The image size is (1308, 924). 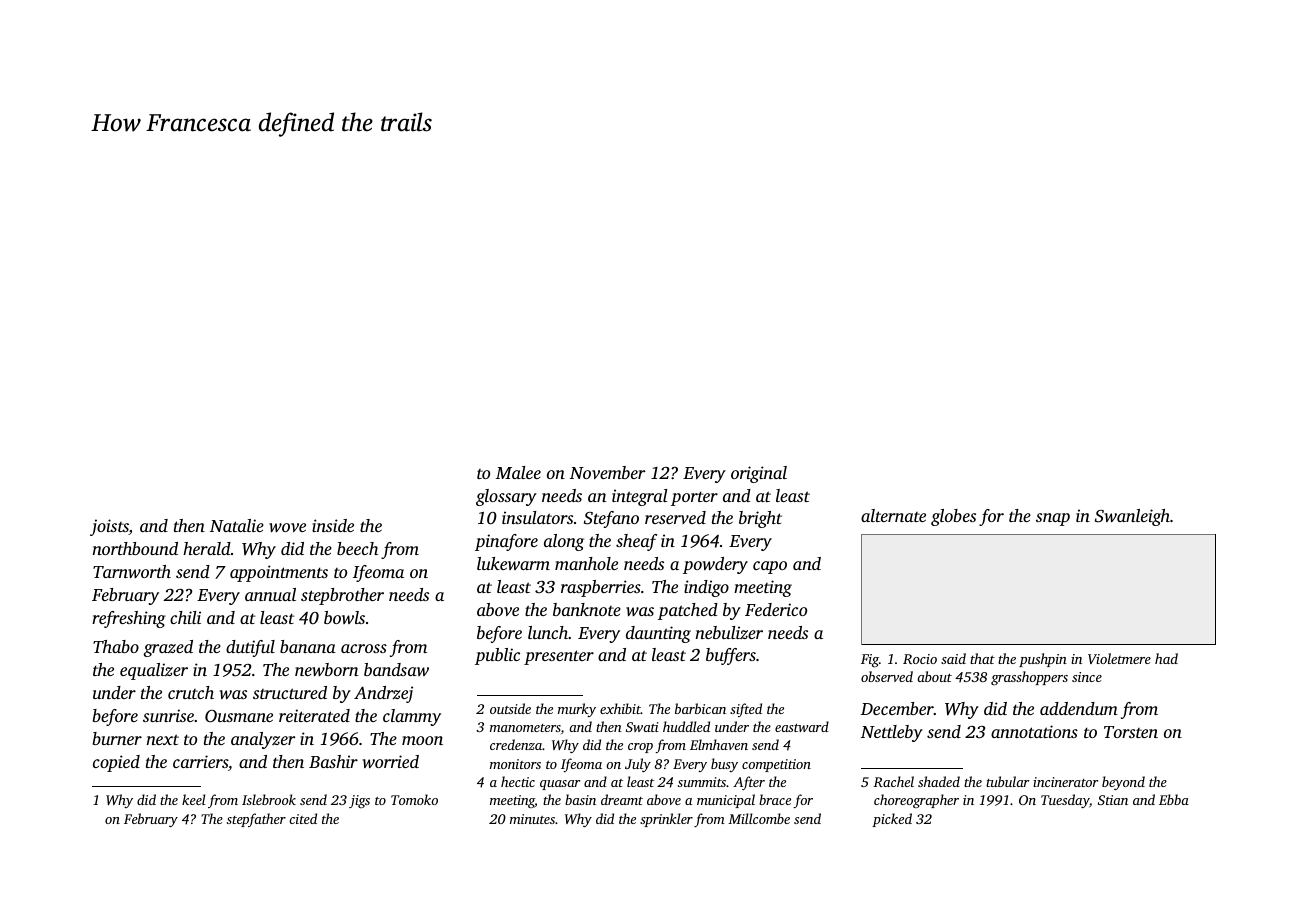 What do you see at coordinates (154, 671) in the screenshot?
I see `equalizer` at bounding box center [154, 671].
